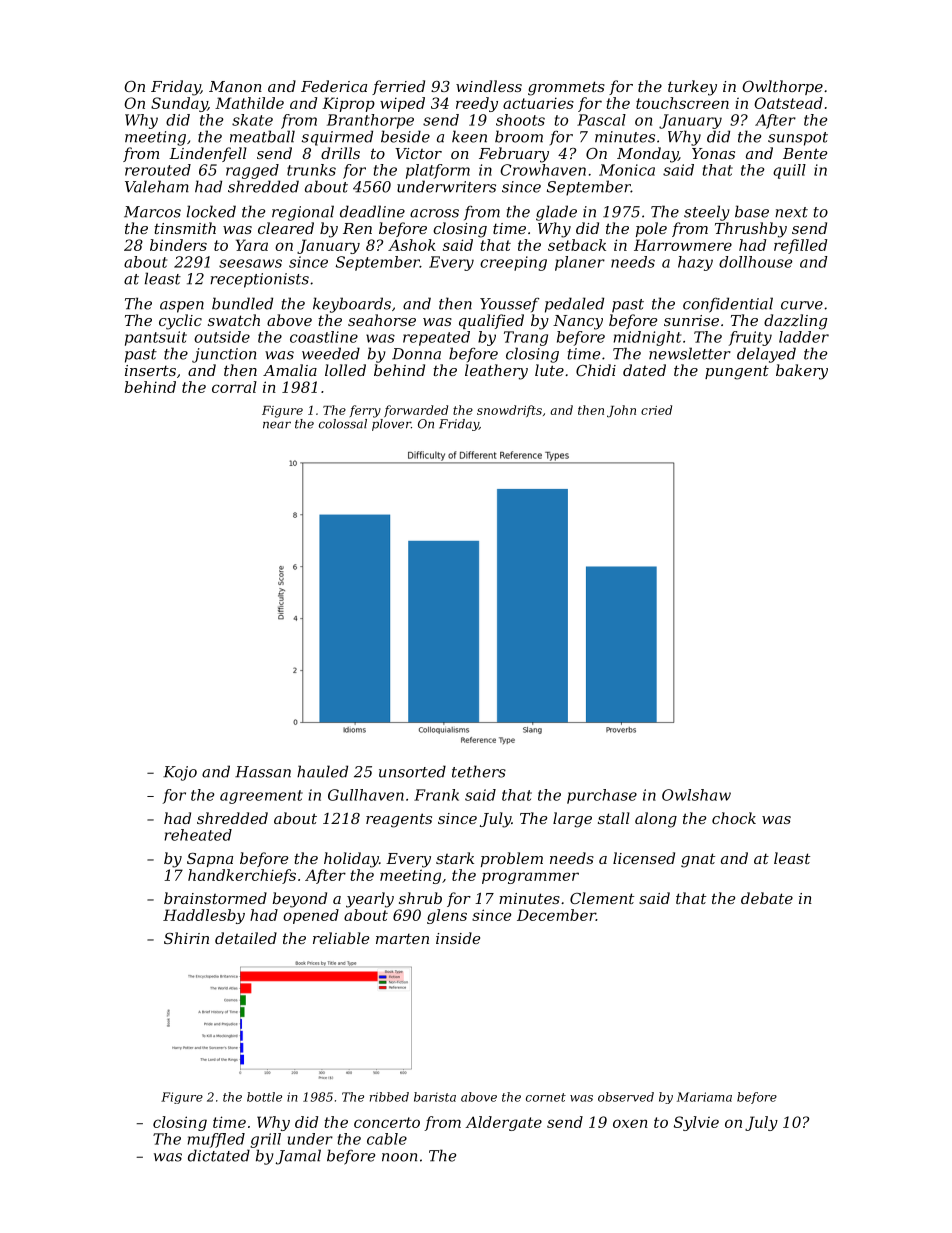 Image resolution: width=952 pixels, height=1233 pixels. Describe the element at coordinates (510, 305) in the document. I see `Youssef` at that location.
